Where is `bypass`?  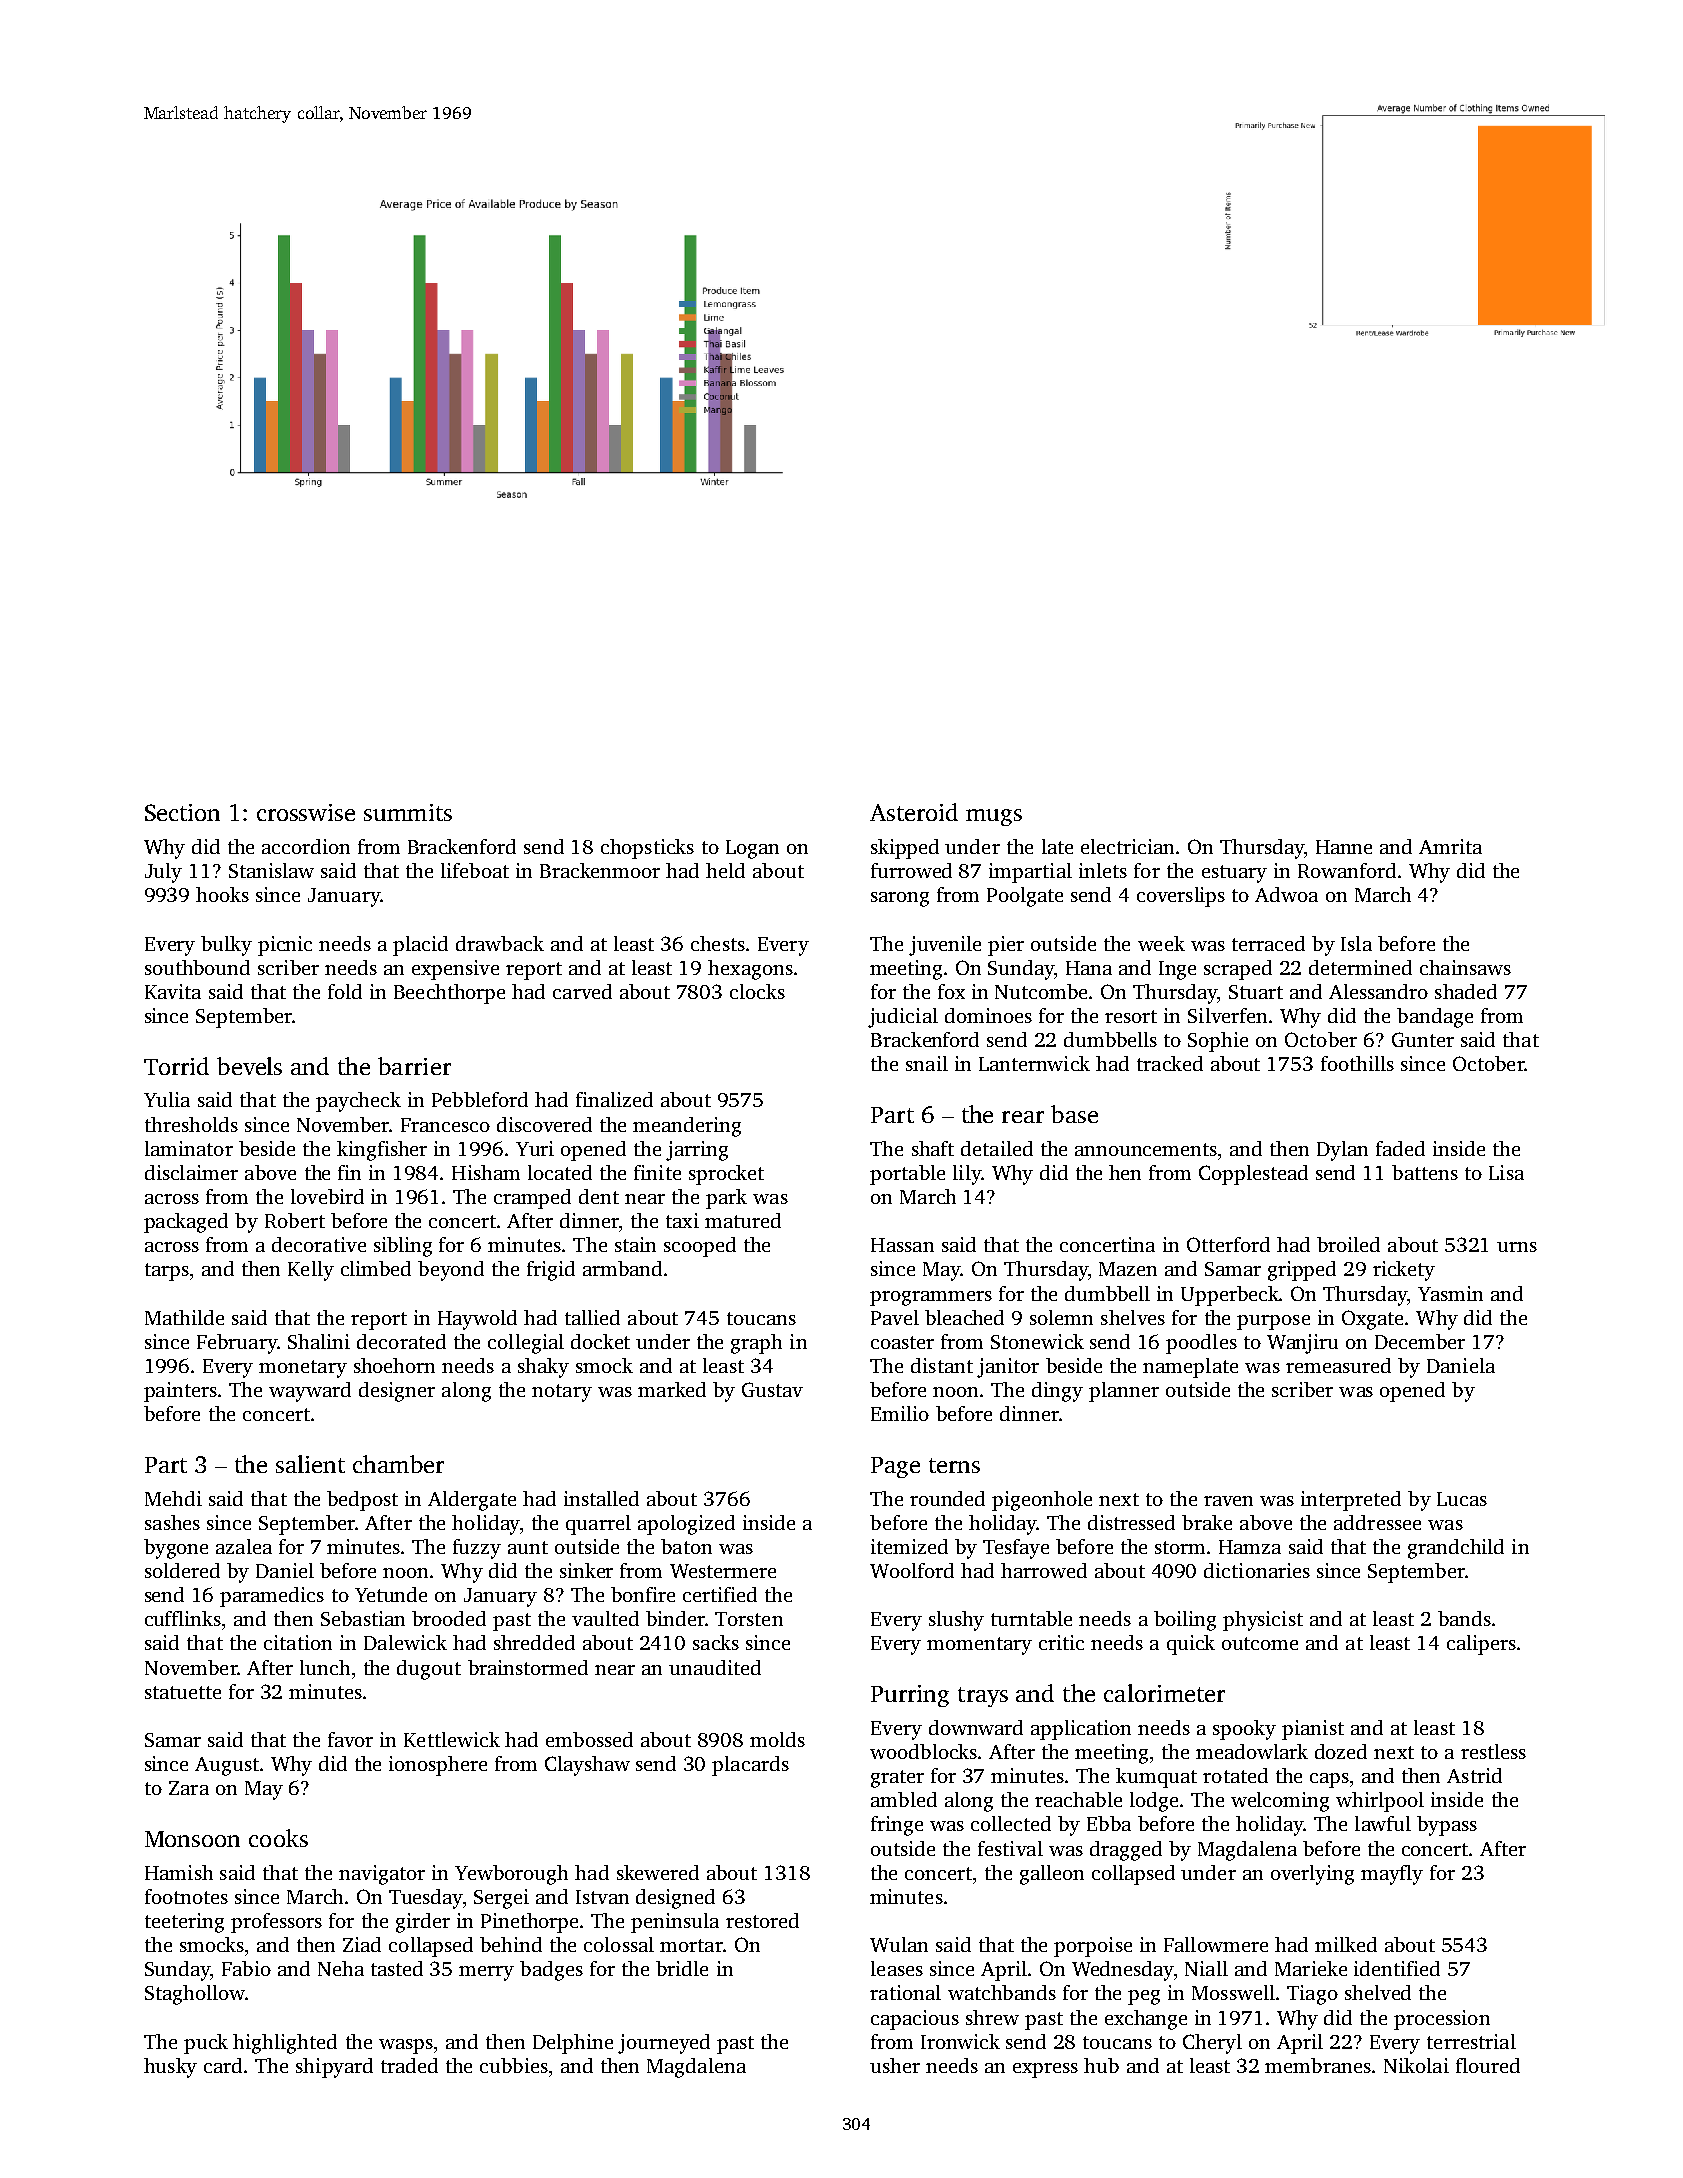
bypass is located at coordinates (1447, 1826).
